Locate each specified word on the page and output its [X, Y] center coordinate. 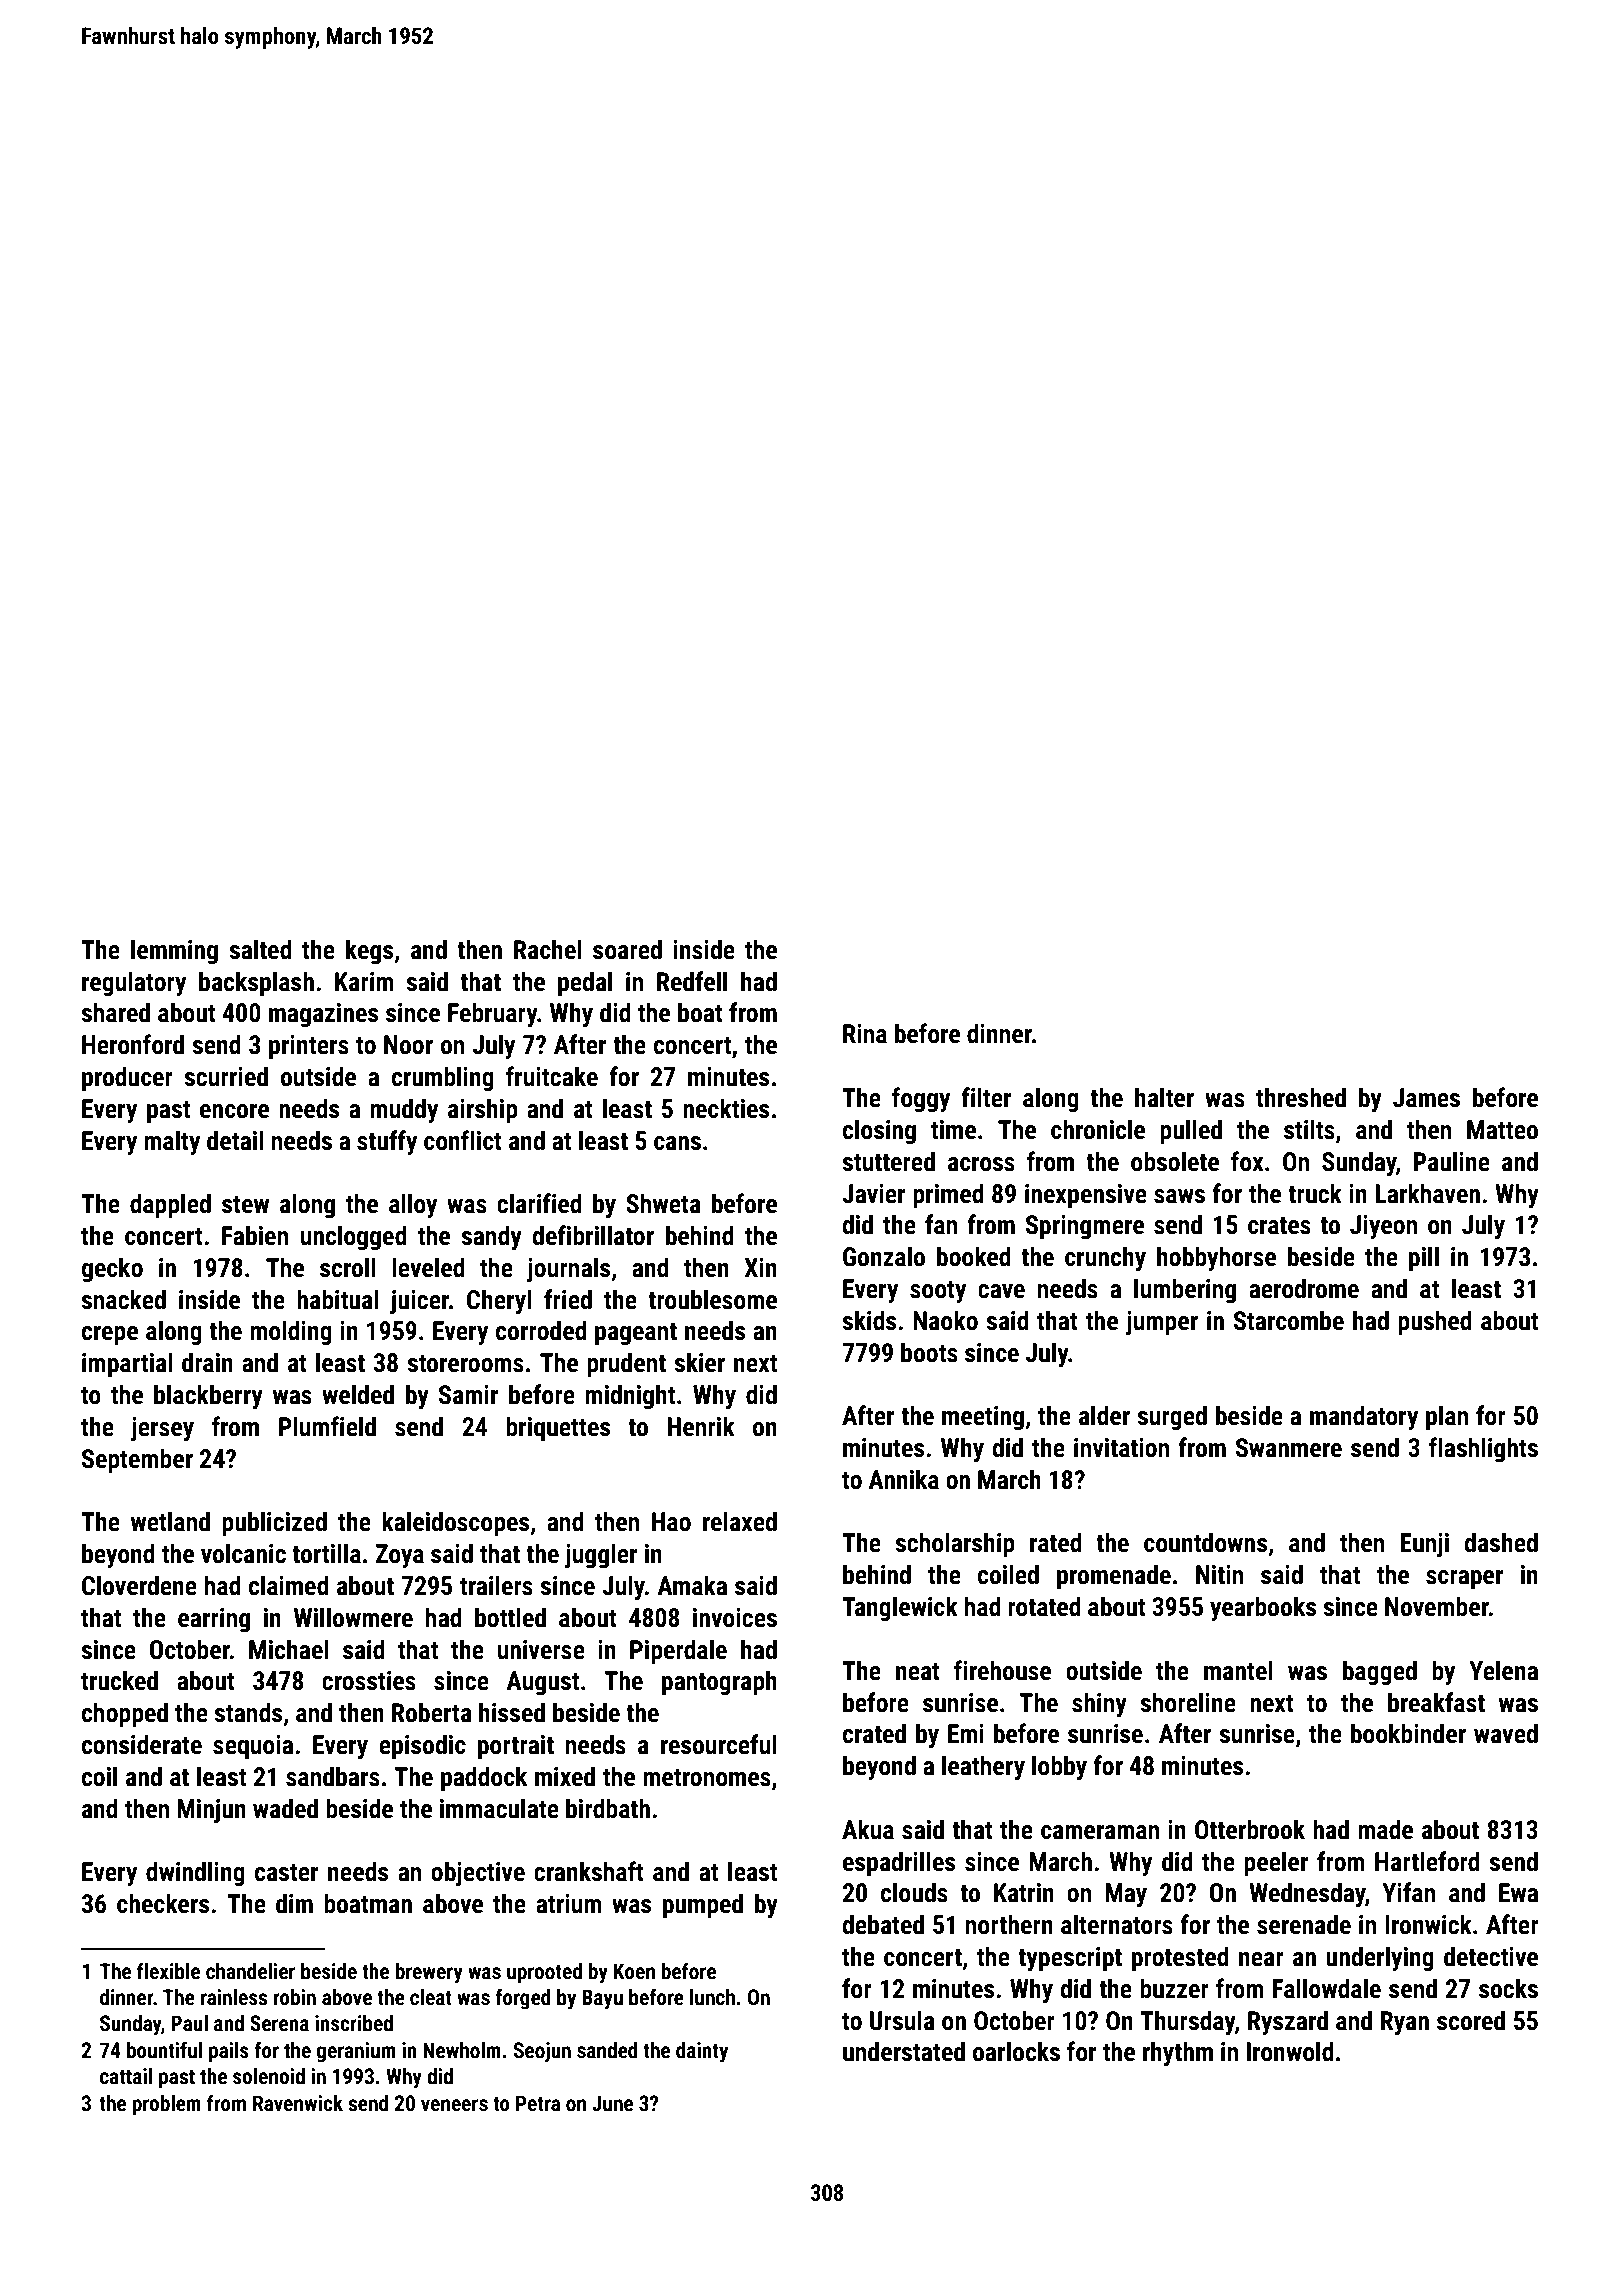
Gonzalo [884, 1256]
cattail [126, 2076]
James [1426, 1098]
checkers [163, 1903]
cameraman [1100, 1832]
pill [1424, 1259]
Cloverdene [139, 1585]
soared [627, 949]
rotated [1044, 1606]
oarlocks [1016, 2051]
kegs [369, 952]
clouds [914, 1892]
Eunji [1424, 1545]
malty [172, 1142]
